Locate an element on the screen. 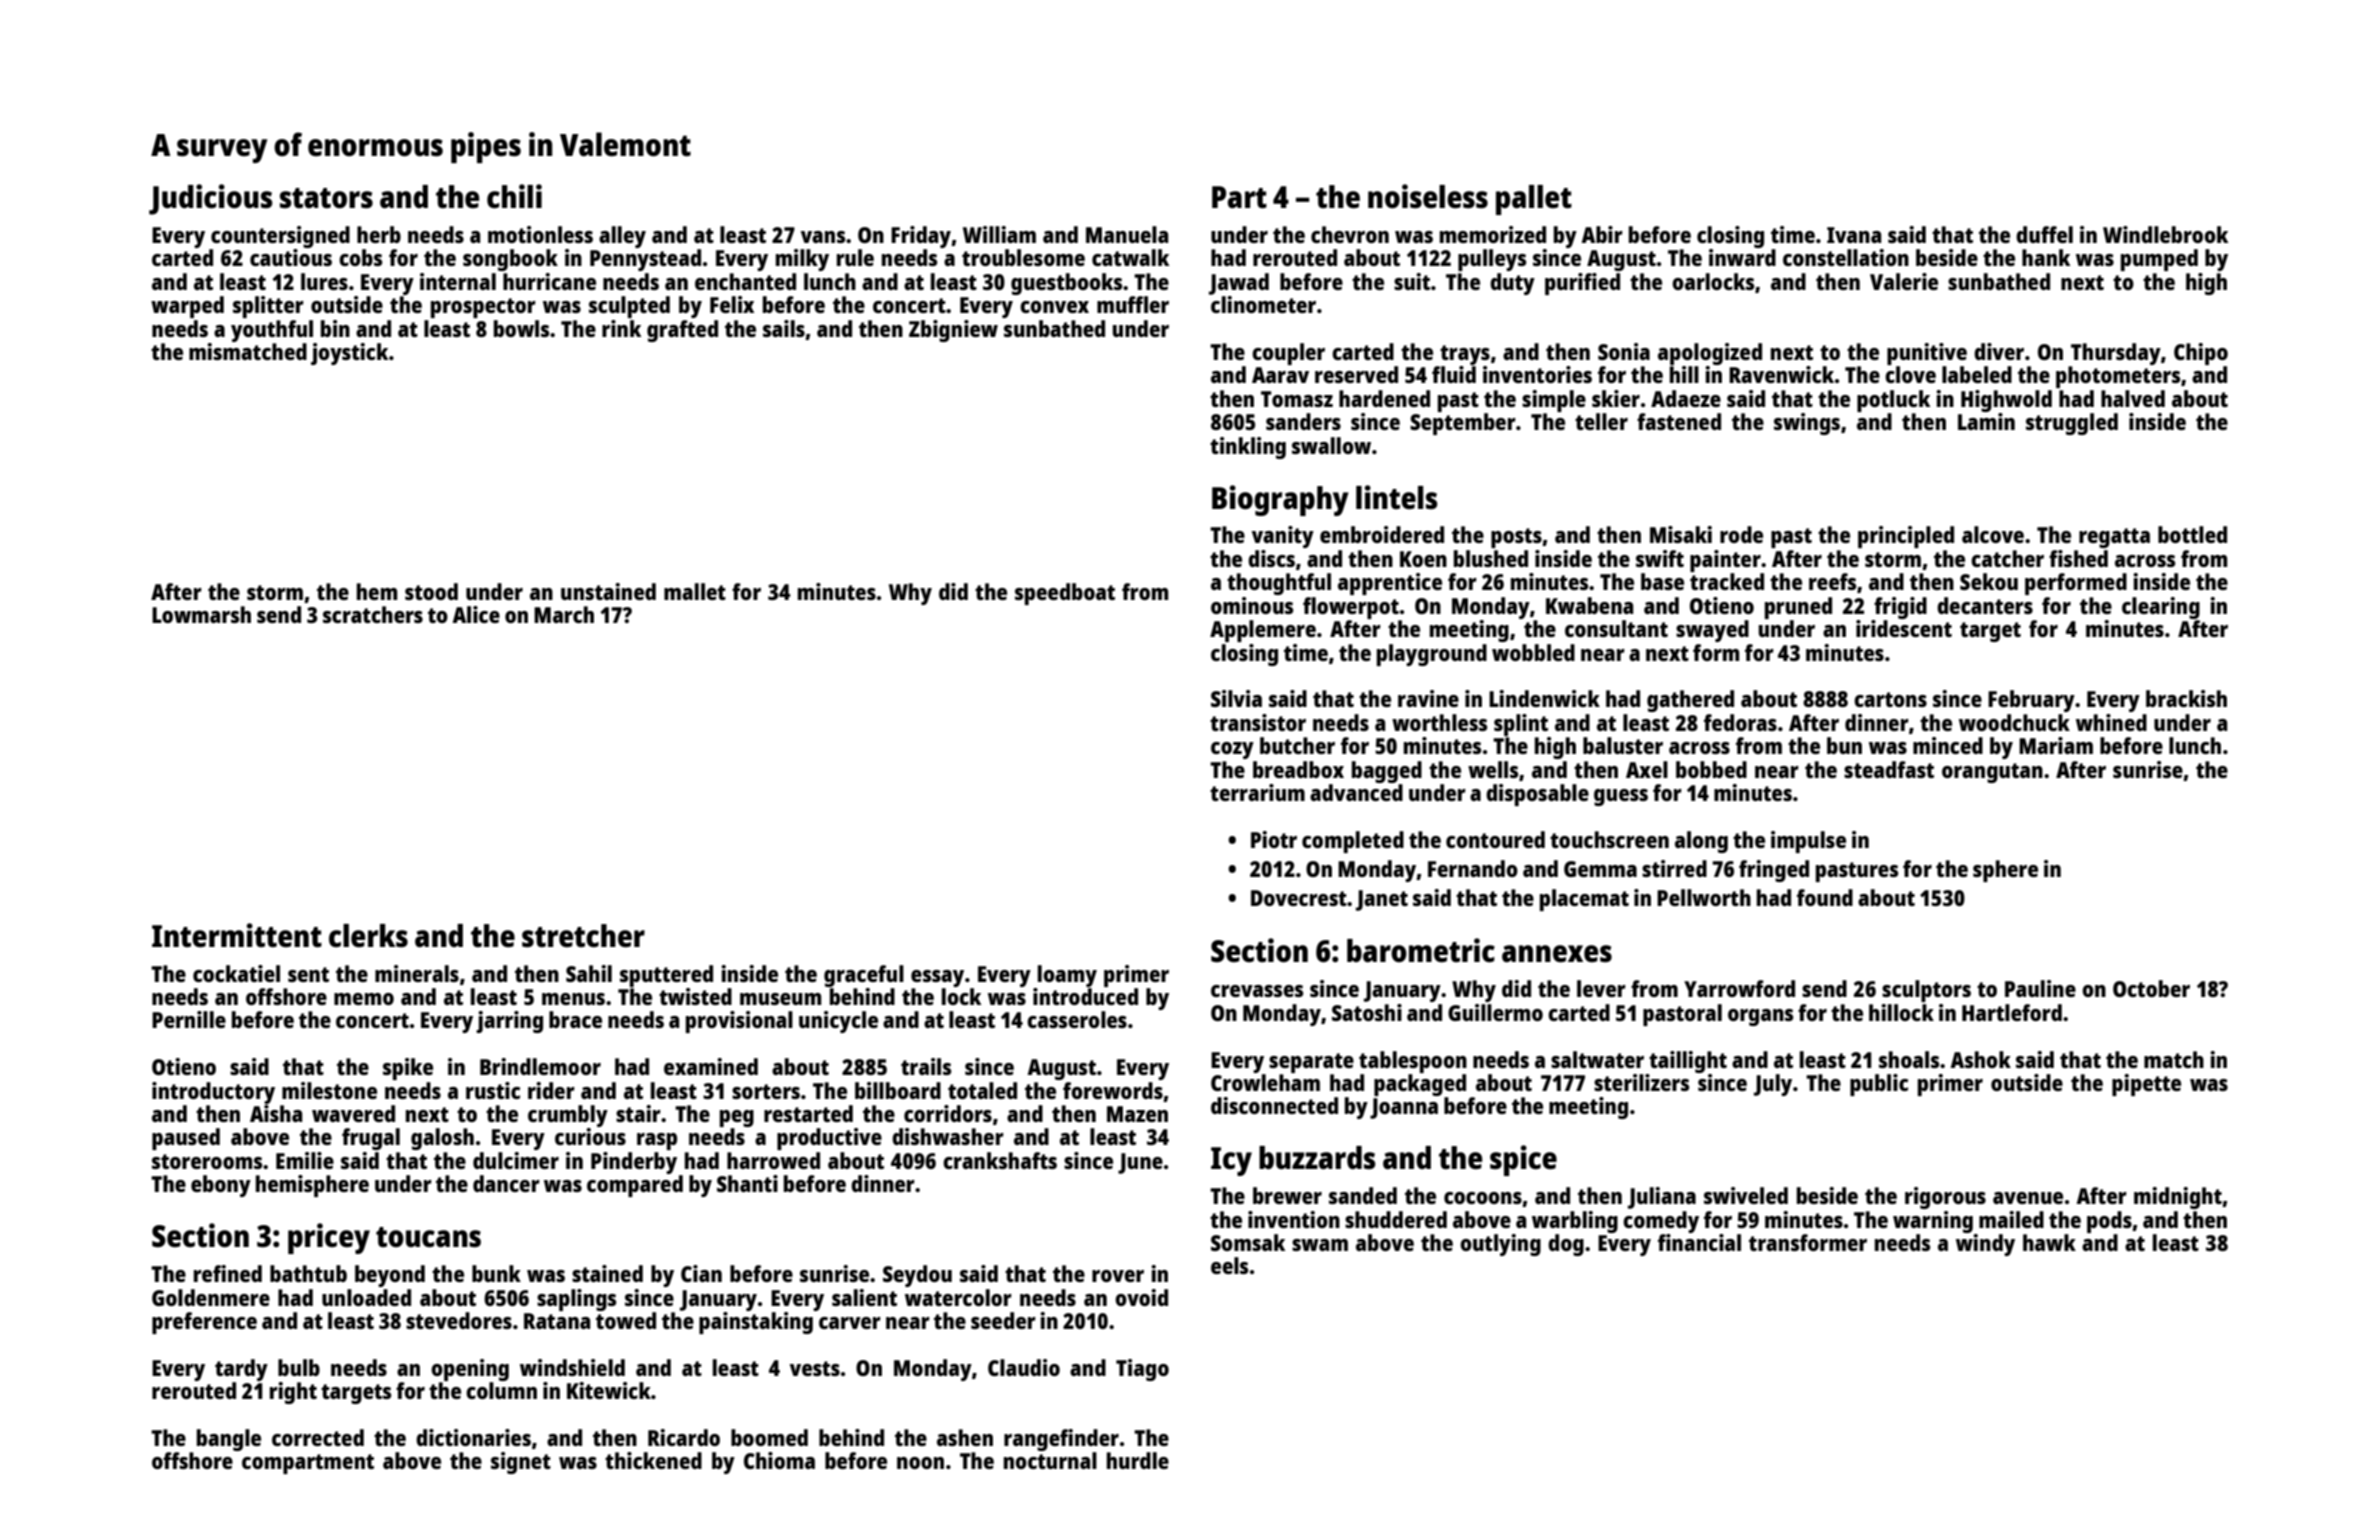 Image resolution: width=2380 pixels, height=1540 pixels. punitive is located at coordinates (1927, 354).
